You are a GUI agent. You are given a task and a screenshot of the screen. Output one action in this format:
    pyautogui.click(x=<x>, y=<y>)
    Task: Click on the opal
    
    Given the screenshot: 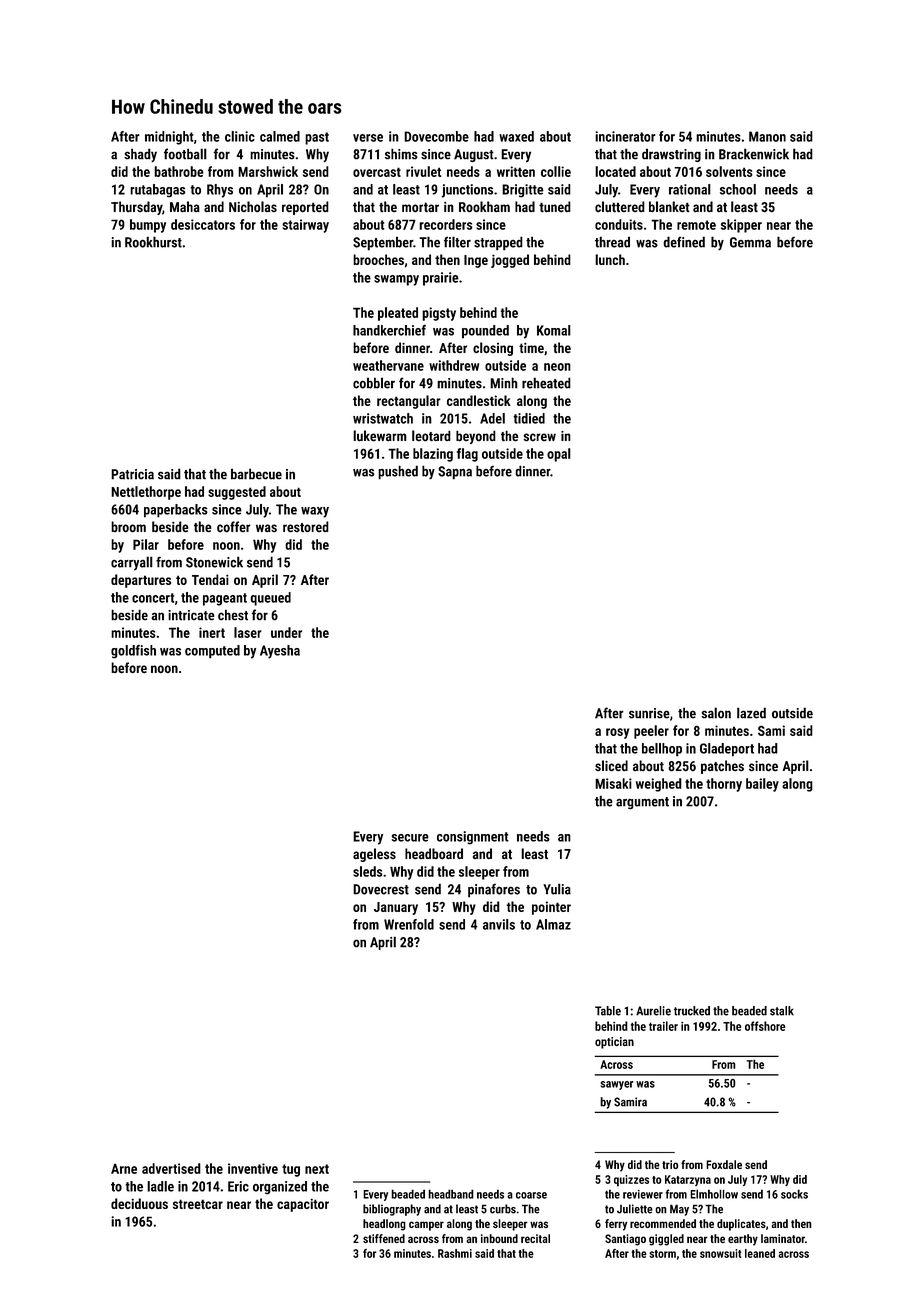 What is the action you would take?
    pyautogui.click(x=559, y=455)
